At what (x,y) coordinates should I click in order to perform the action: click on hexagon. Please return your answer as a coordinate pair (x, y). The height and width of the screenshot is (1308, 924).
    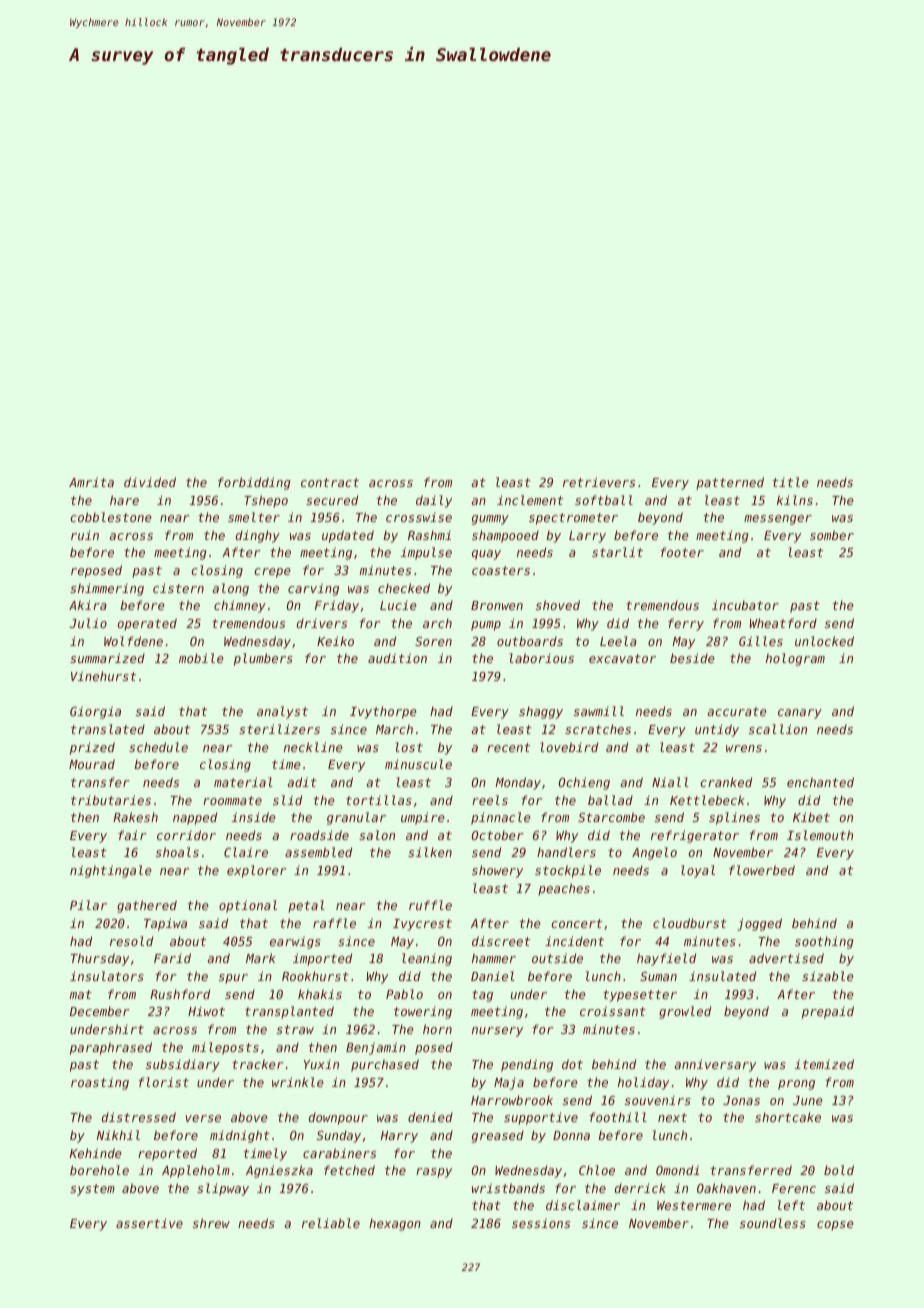
    Looking at the image, I should click on (395, 1224).
